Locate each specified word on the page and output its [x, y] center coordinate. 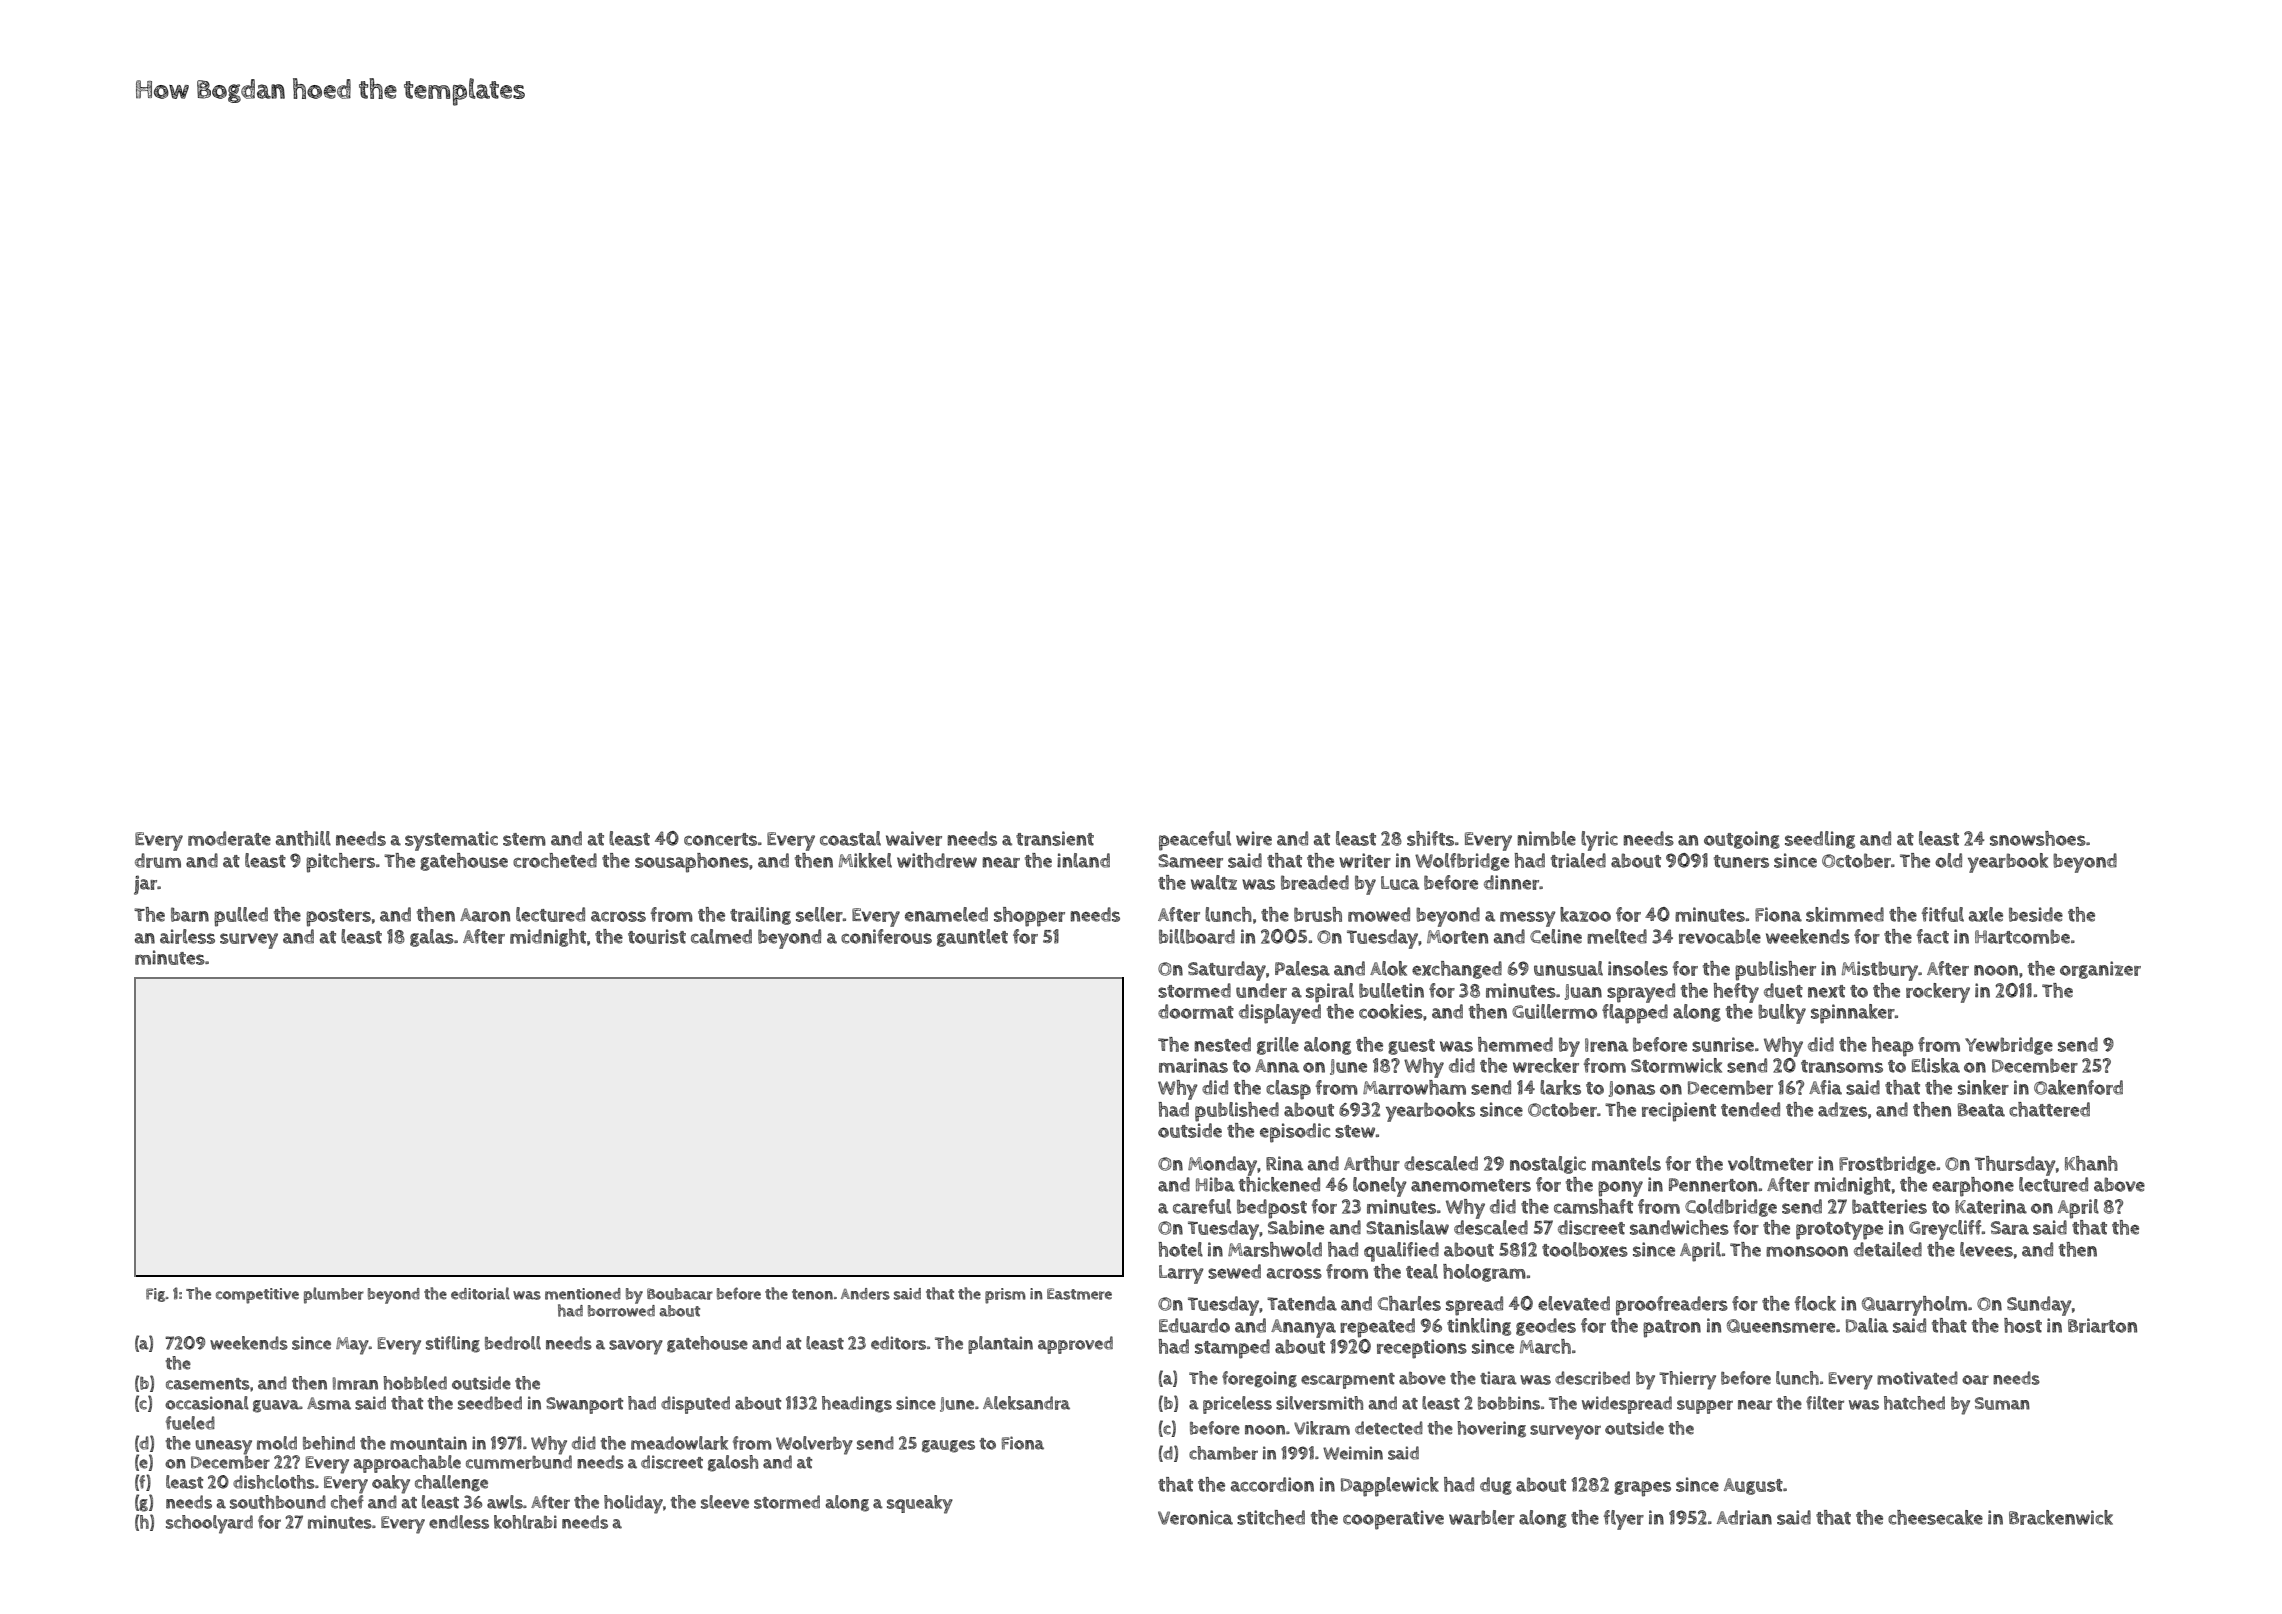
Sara [2010, 1228]
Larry [1181, 1274]
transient [1055, 838]
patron [1672, 1329]
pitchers [340, 863]
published [1237, 1112]
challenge [451, 1483]
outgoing [1742, 840]
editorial [480, 1293]
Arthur [1372, 1163]
